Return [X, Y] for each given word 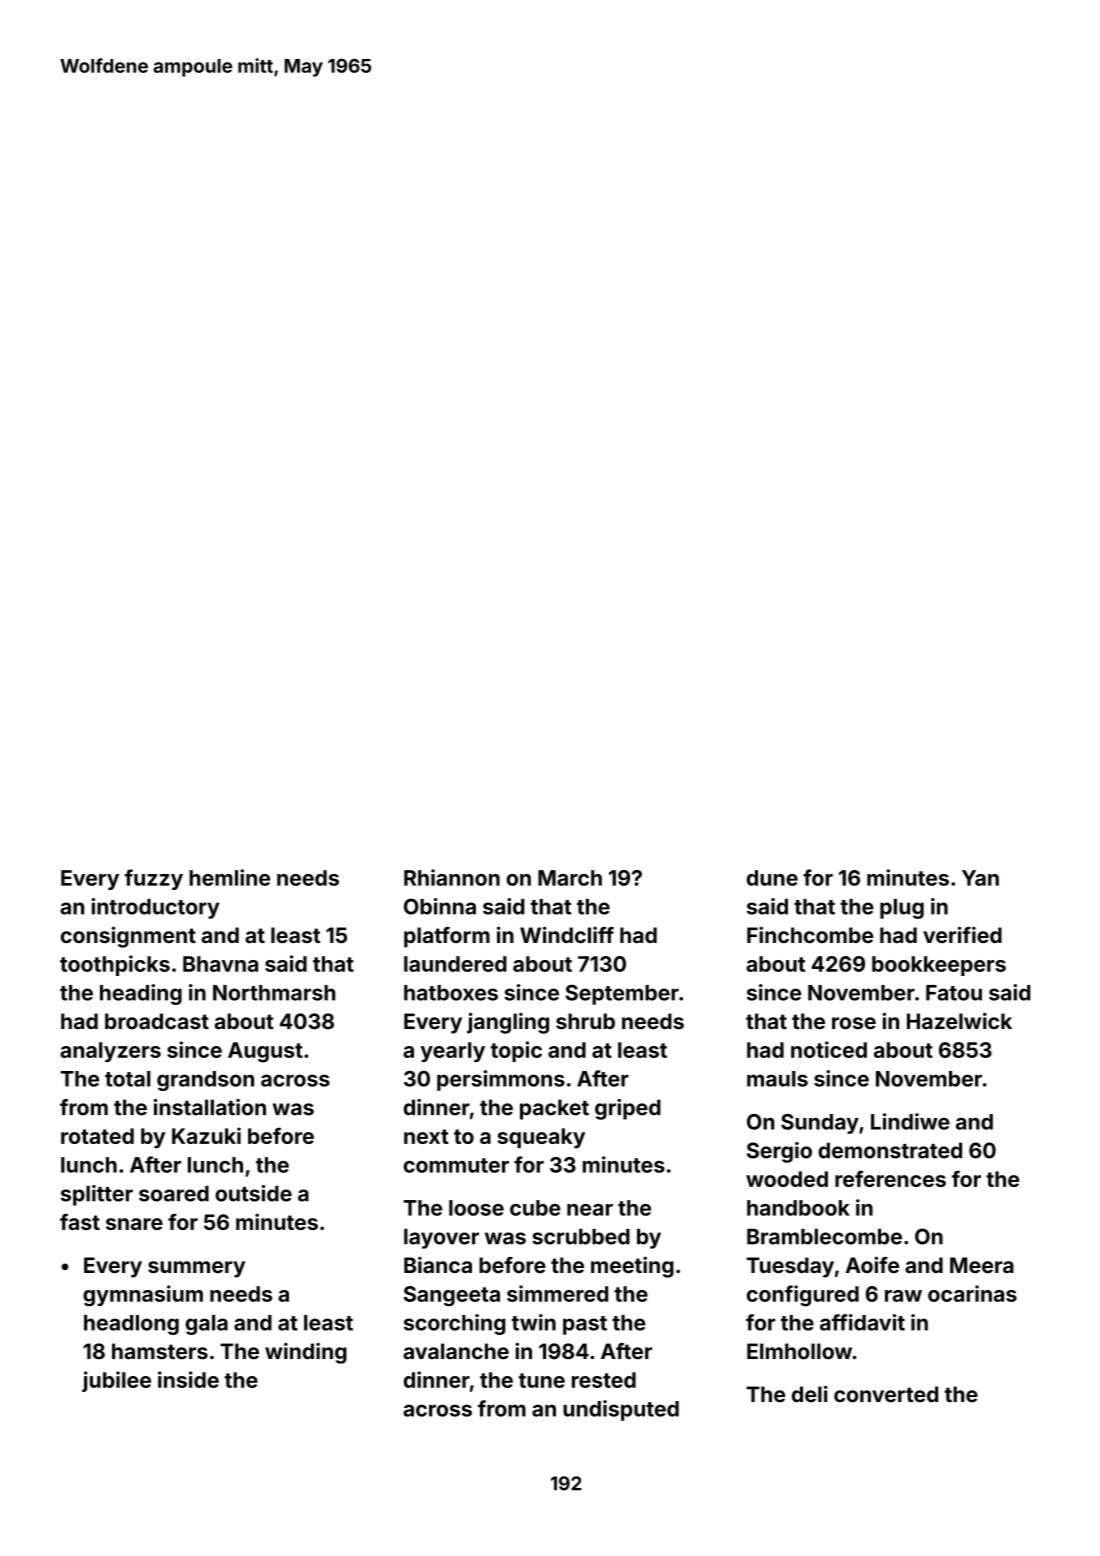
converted [886, 1394]
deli [810, 1394]
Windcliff [567, 934]
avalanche [456, 1351]
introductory [155, 908]
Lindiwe [910, 1121]
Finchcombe [810, 934]
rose [854, 1023]
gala [207, 1325]
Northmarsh [274, 993]
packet [554, 1109]
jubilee [116, 1381]
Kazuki [206, 1135]
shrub [585, 1021]
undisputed [621, 1410]
